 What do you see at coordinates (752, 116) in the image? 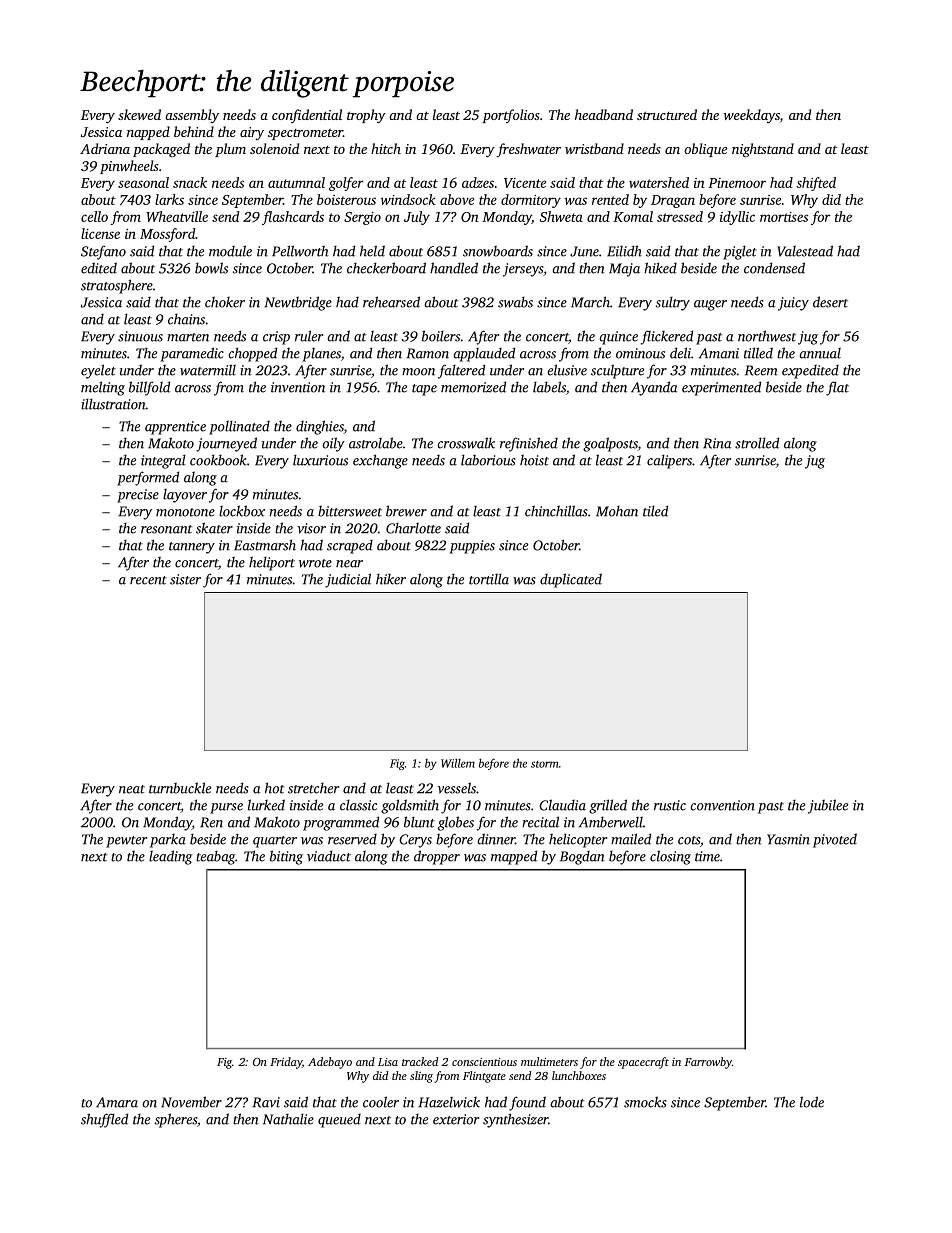
I see `weekdays` at bounding box center [752, 116].
